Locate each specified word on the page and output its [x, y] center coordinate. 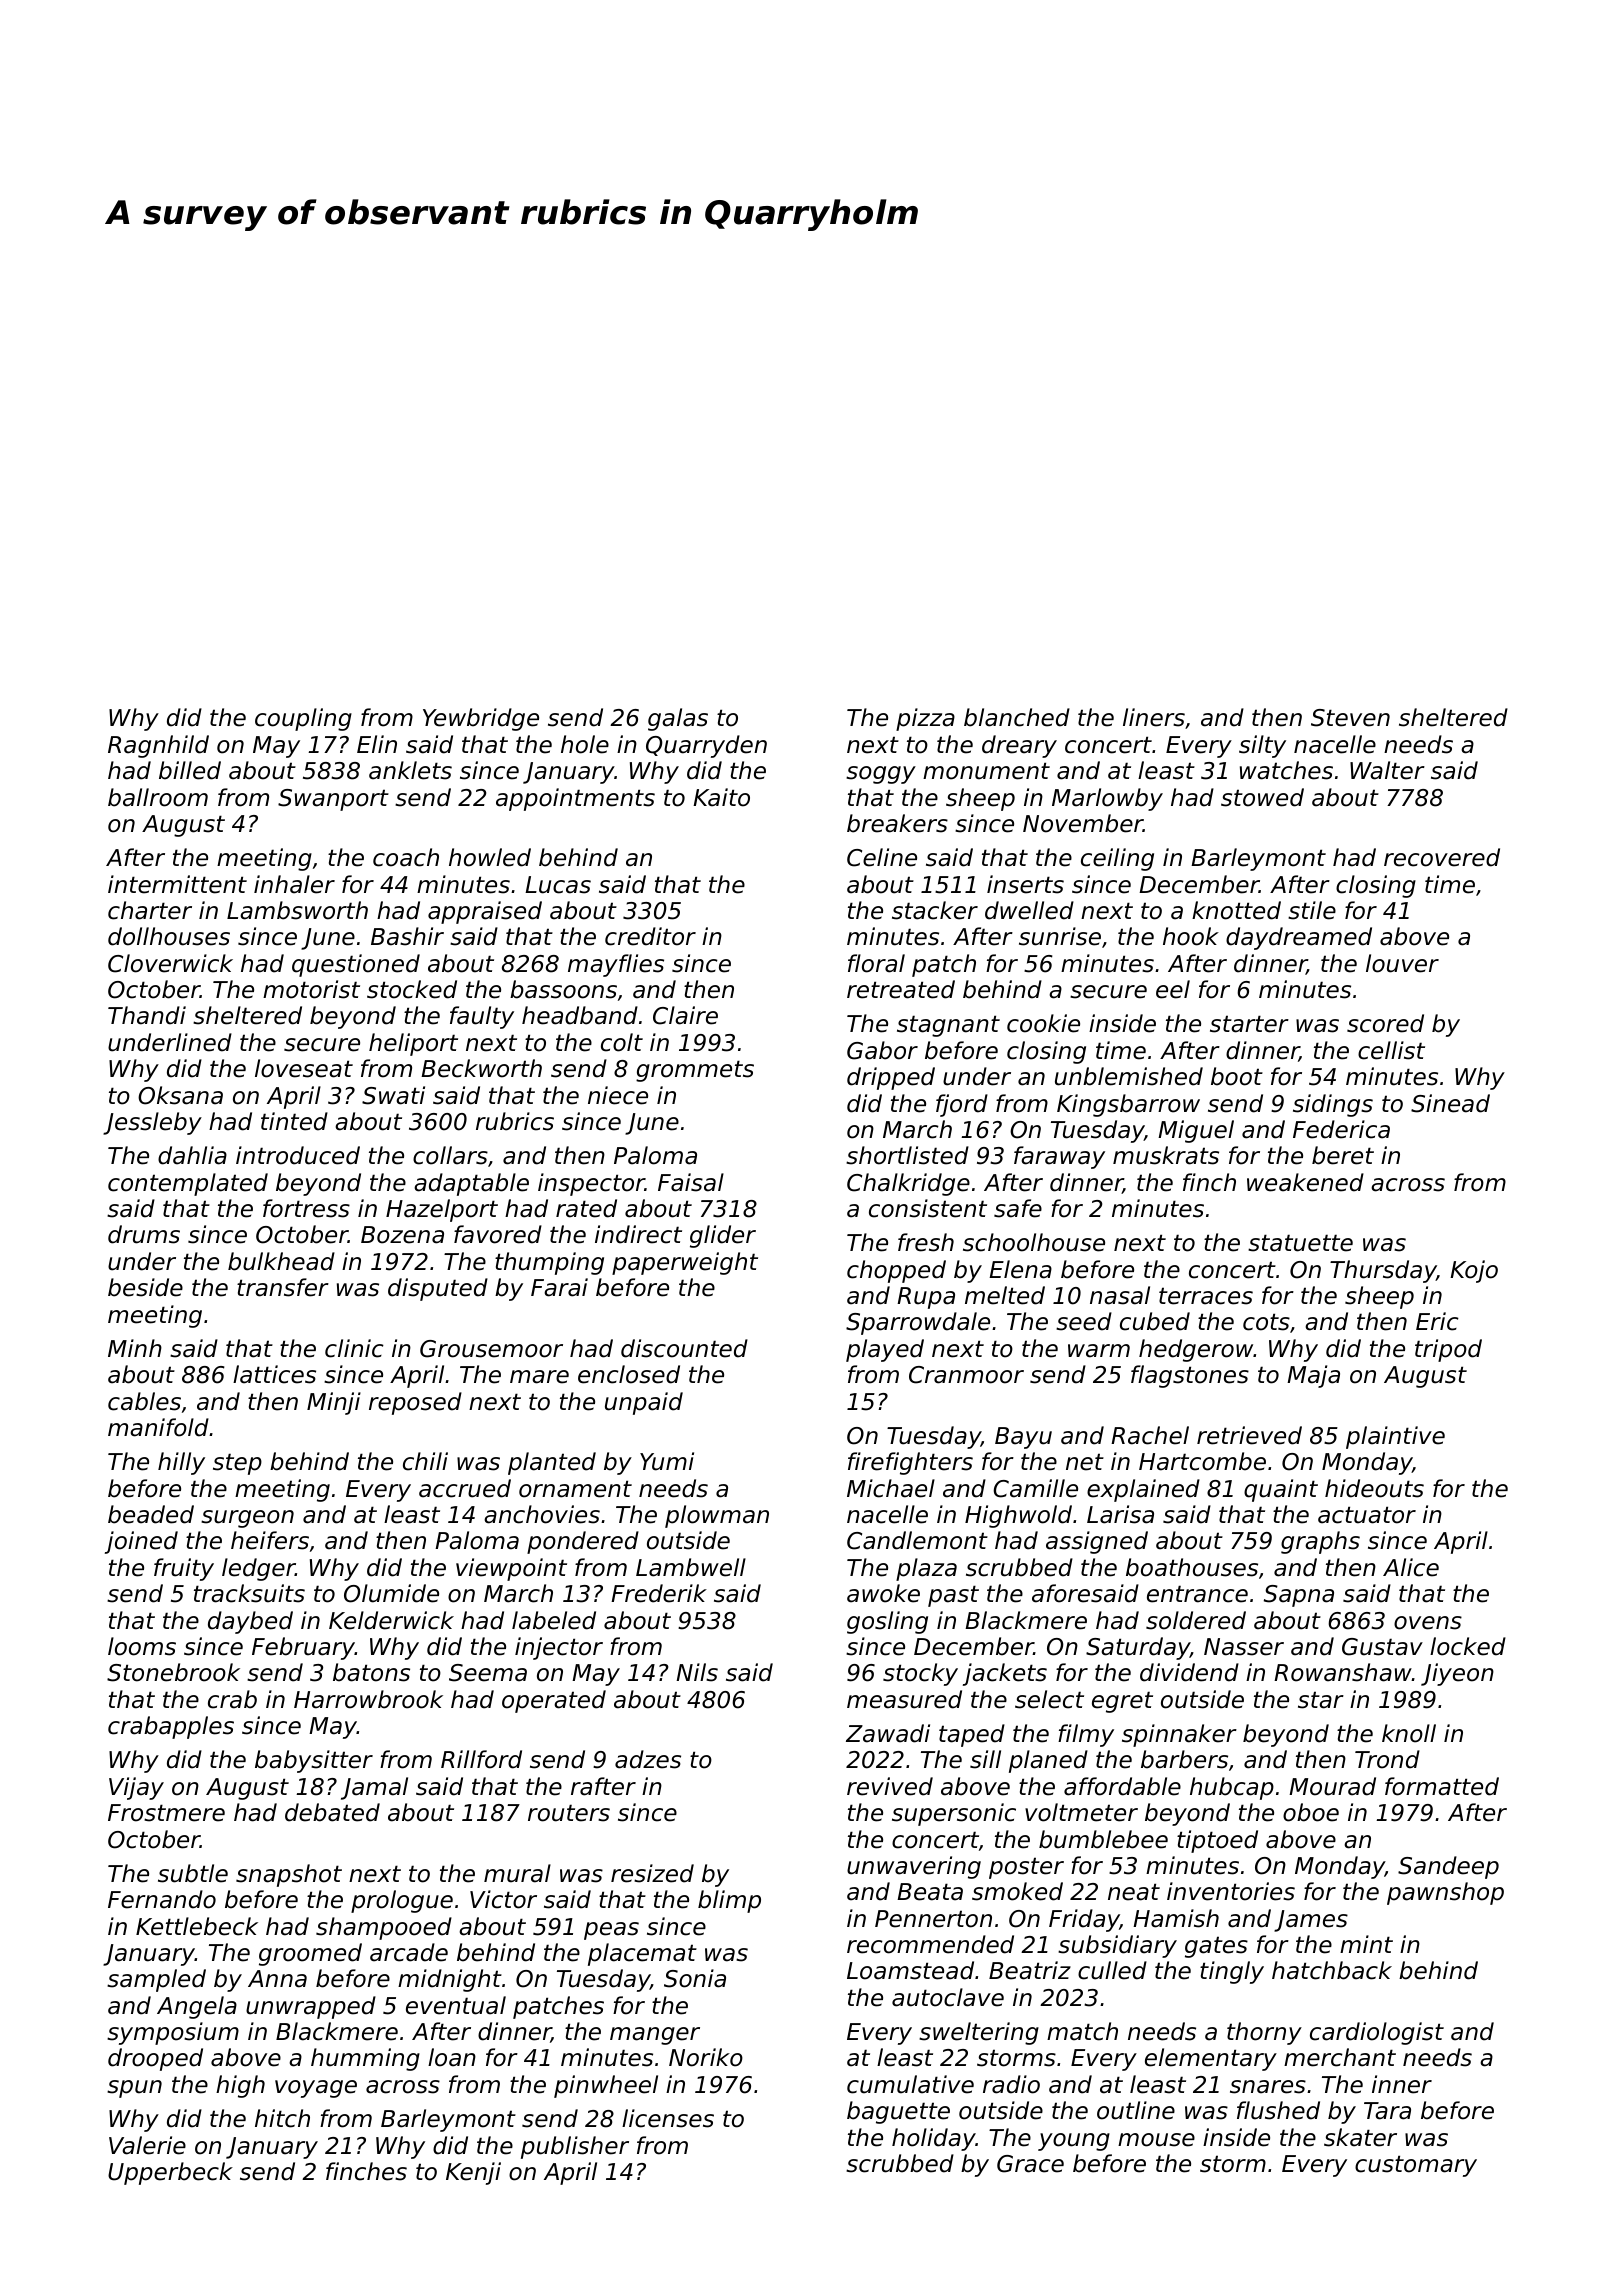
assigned [1097, 1542]
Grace [1030, 2164]
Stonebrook [173, 1672]
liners [1154, 717]
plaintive [1395, 1437]
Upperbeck [170, 2173]
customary [1416, 2166]
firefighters [910, 1463]
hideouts [1374, 1488]
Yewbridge [481, 719]
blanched [1017, 717]
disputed [438, 1289]
